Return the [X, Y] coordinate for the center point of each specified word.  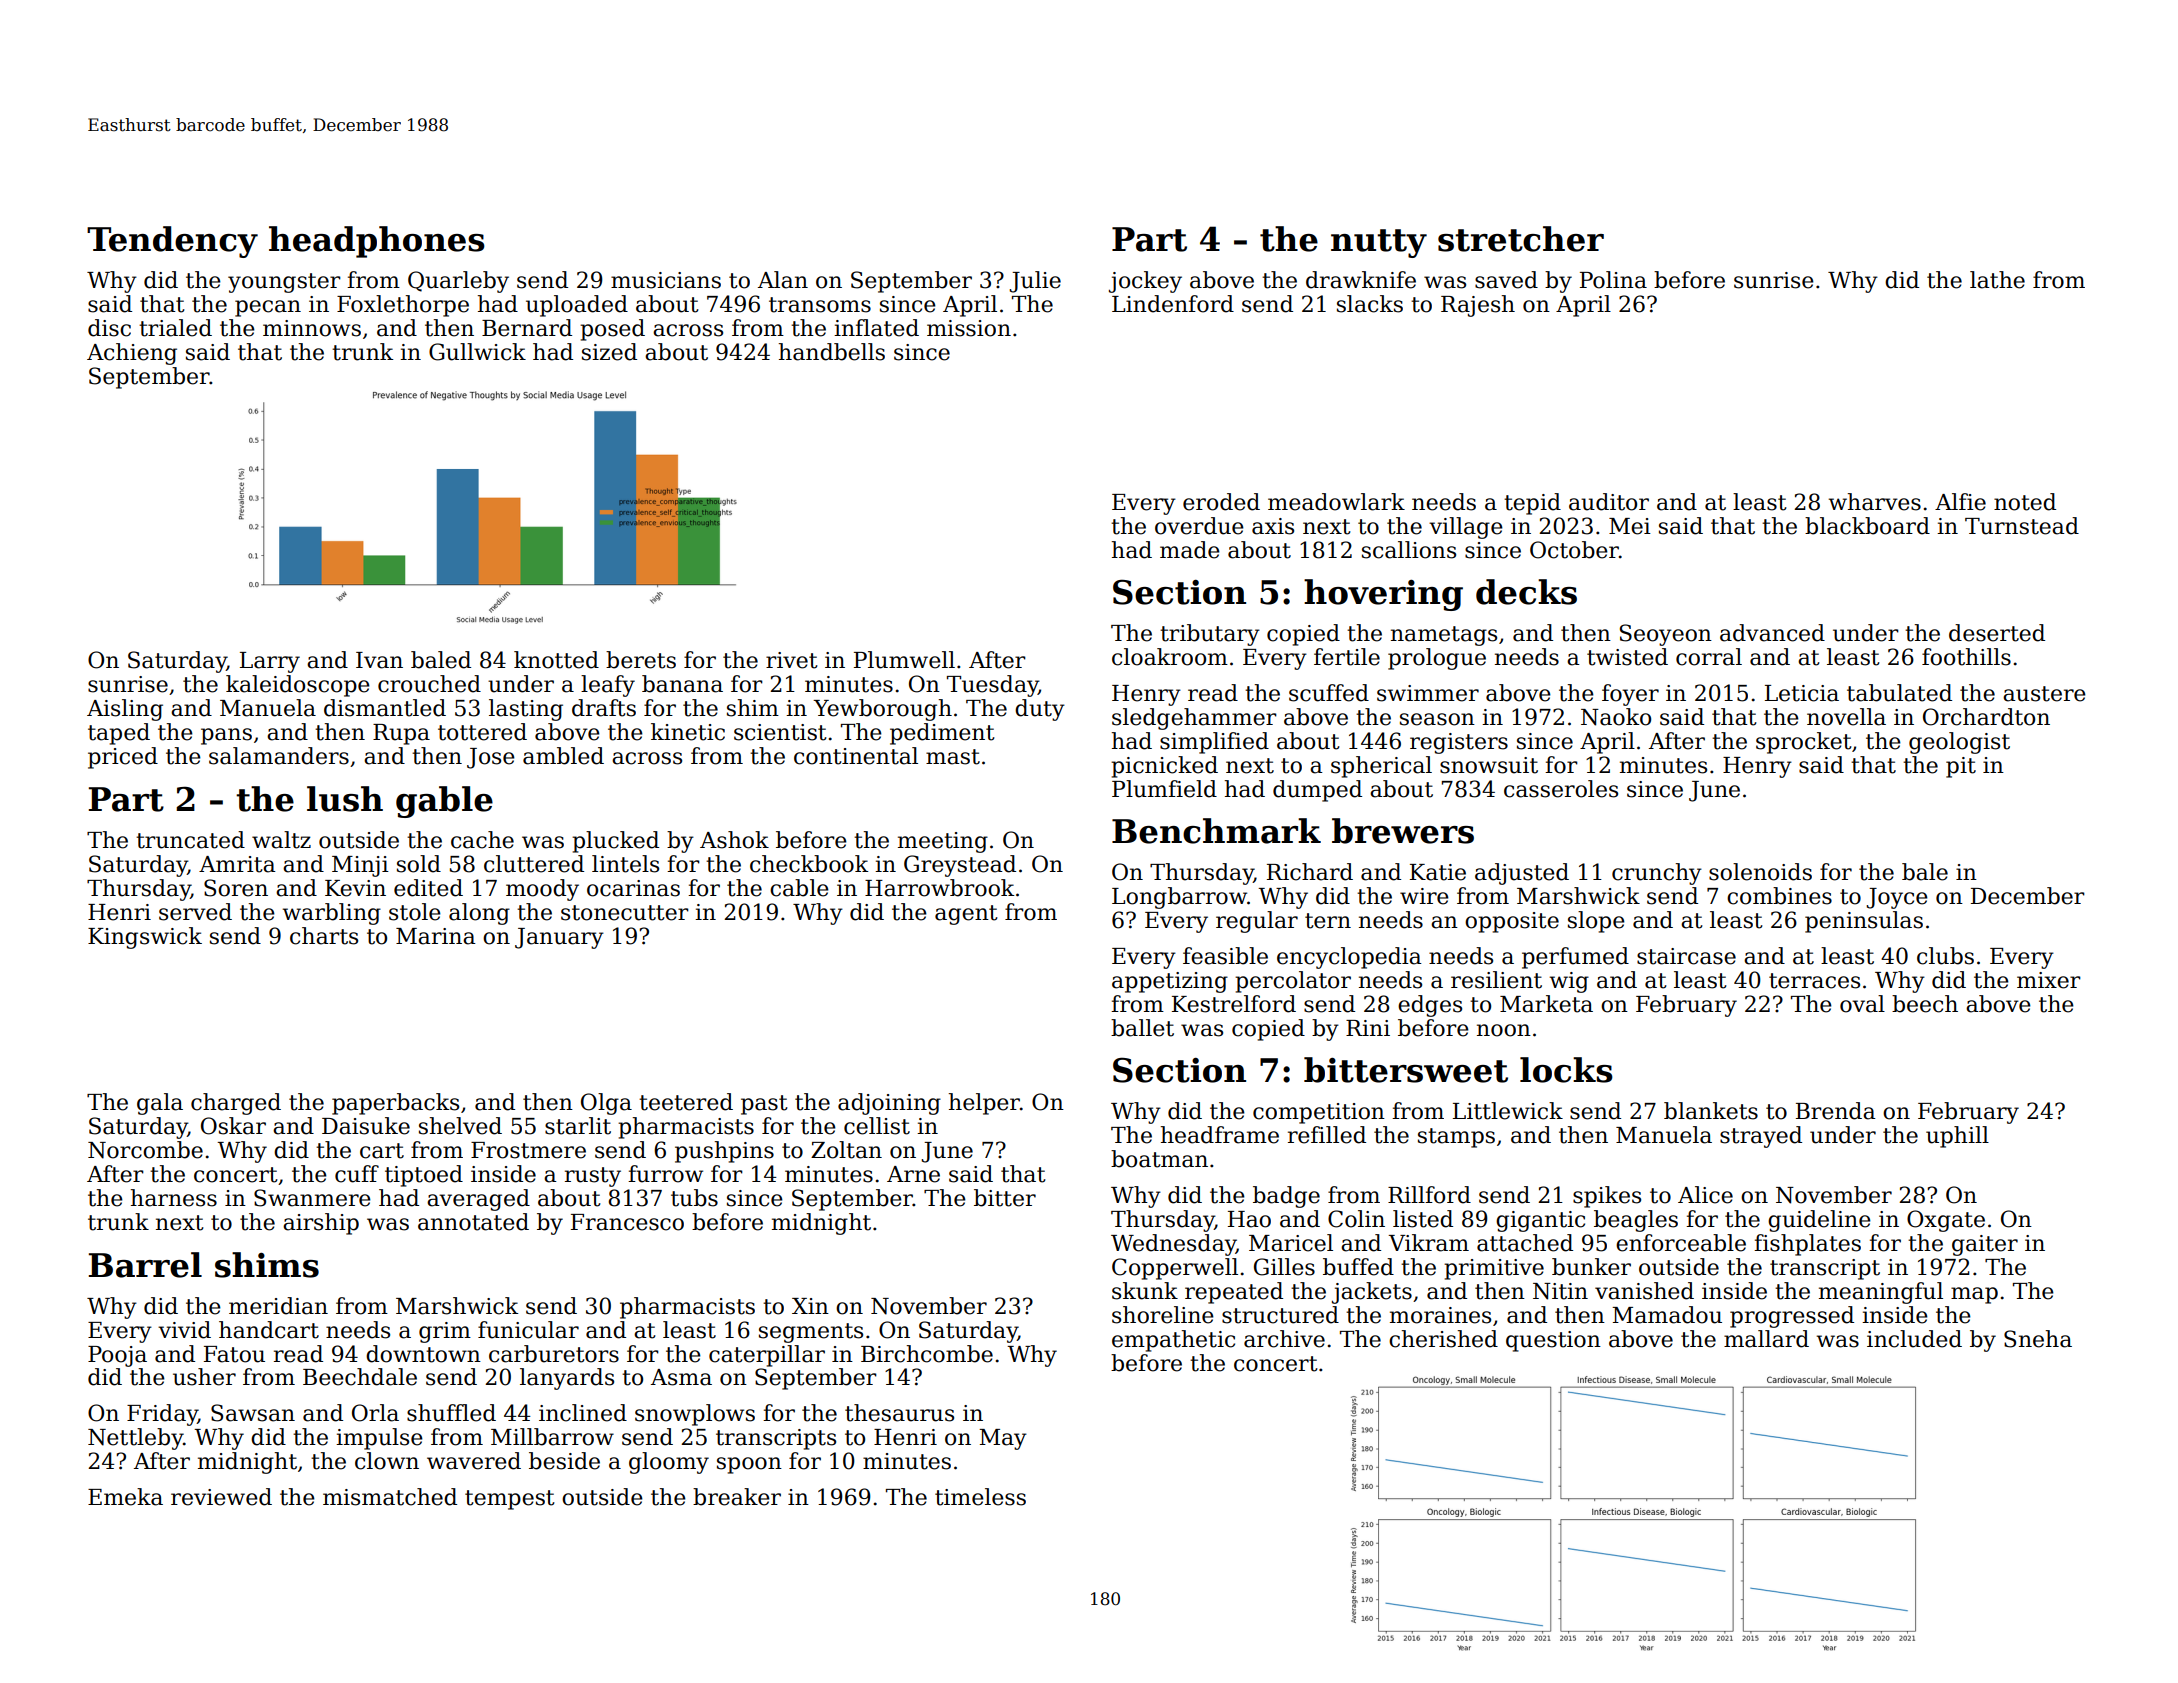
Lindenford [1173, 304]
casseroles [1561, 789]
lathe [1997, 280]
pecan [268, 308]
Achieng [132, 354]
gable [444, 802]
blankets [1711, 1111]
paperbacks [395, 1104]
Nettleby [135, 1439]
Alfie [1960, 502]
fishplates [1807, 1245]
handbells [832, 352]
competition [1319, 1113]
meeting [943, 842]
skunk [1145, 1291]
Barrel [145, 1265]
